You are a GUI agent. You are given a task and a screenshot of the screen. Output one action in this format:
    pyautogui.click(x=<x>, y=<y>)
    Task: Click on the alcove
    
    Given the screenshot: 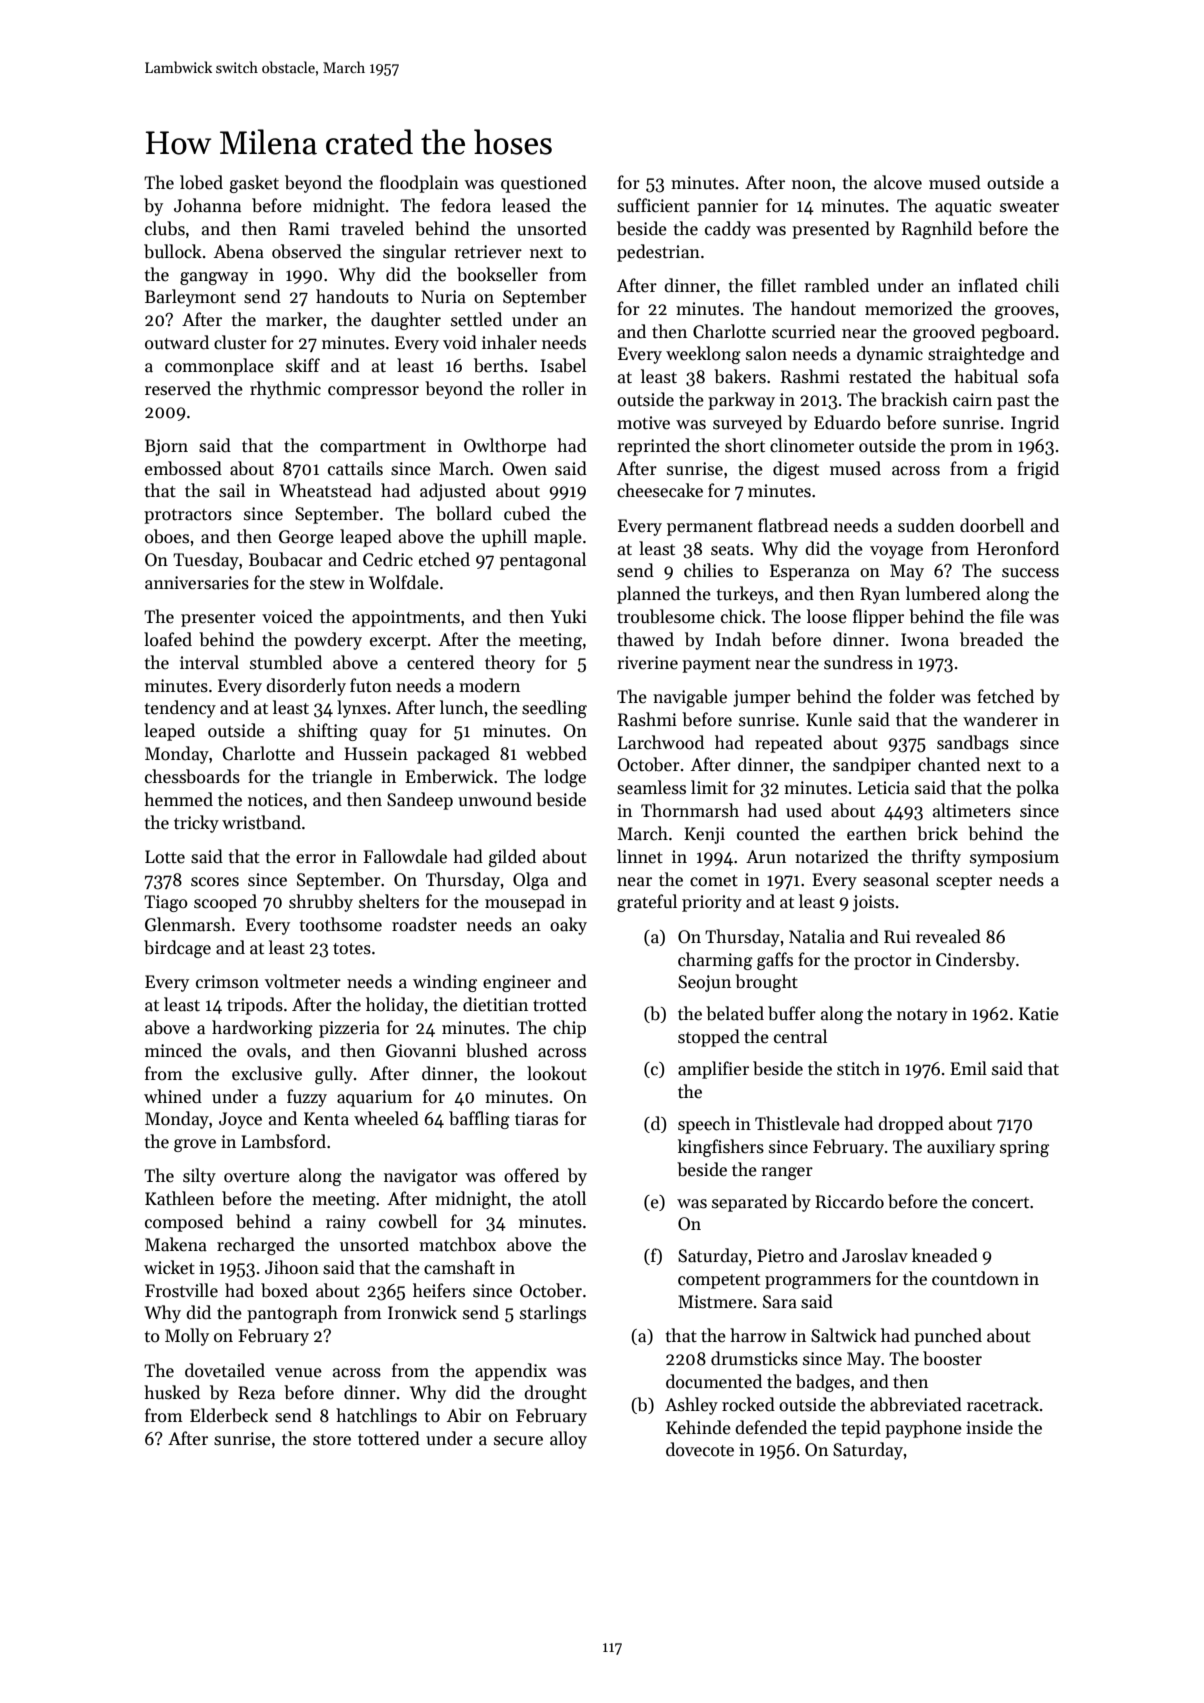 What is the action you would take?
    pyautogui.click(x=898, y=182)
